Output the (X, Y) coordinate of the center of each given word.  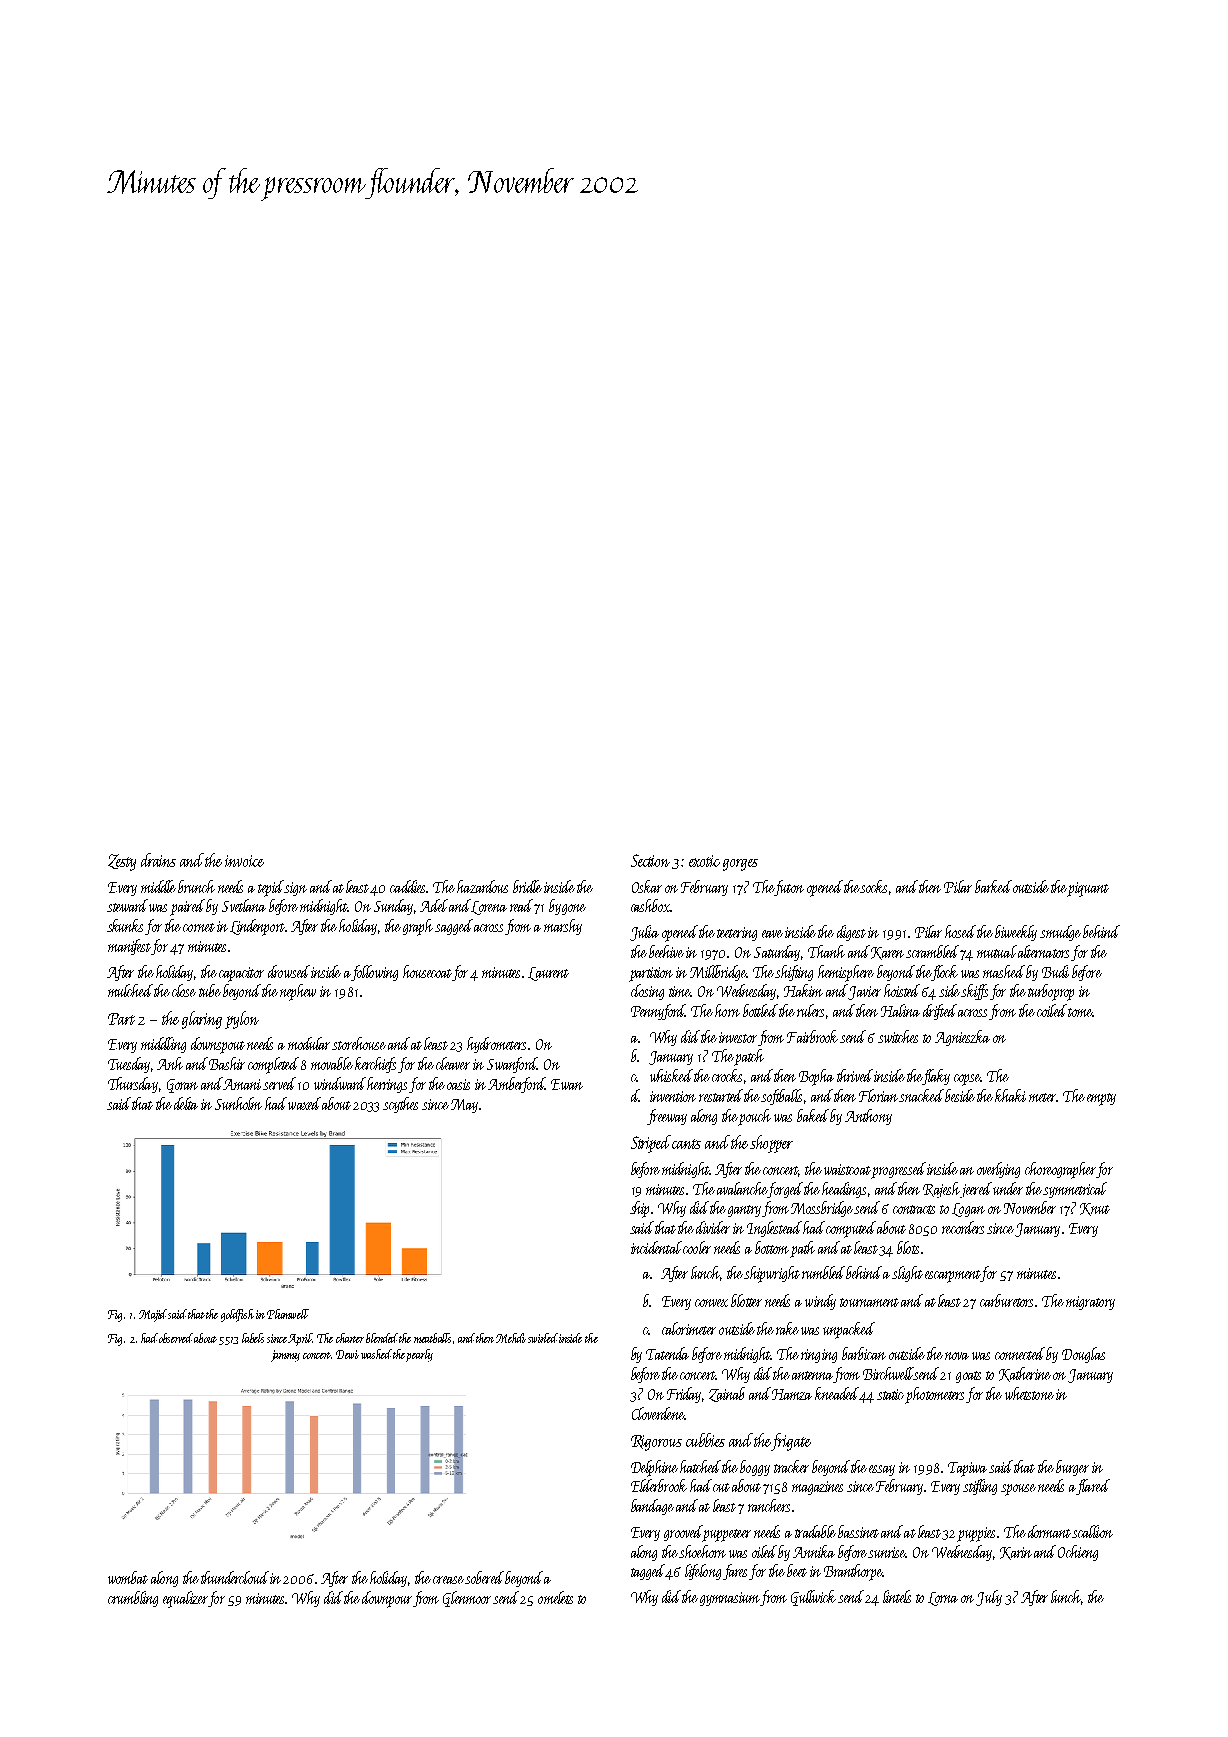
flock (944, 973)
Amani (242, 1084)
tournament (869, 1302)
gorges (740, 865)
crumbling (133, 1599)
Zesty (122, 862)
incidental (656, 1247)
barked (993, 886)
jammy (285, 1356)
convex (711, 1303)
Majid (154, 1315)
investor (738, 1037)
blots (908, 1247)
